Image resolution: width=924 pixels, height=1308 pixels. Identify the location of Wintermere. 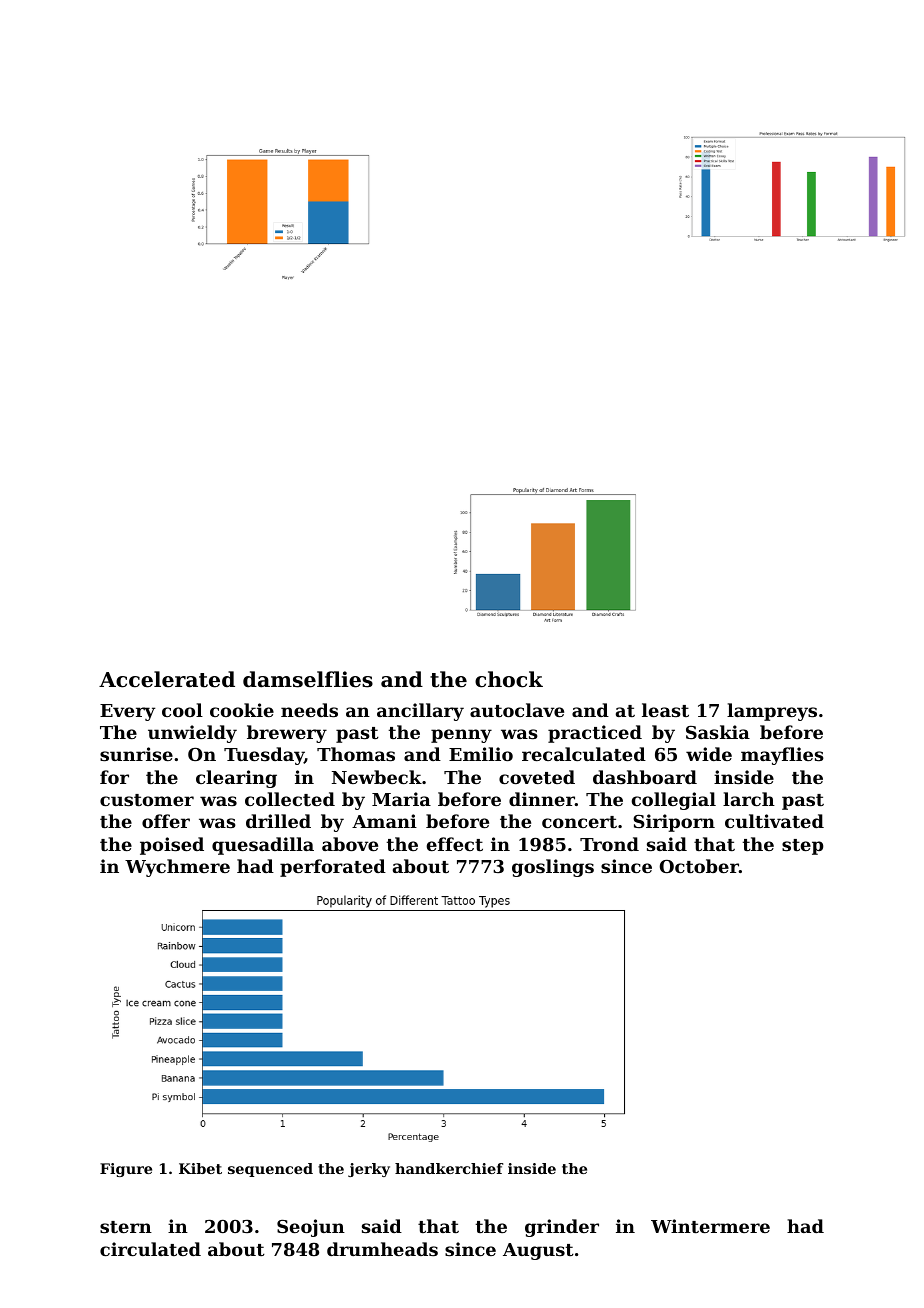
(710, 1226).
